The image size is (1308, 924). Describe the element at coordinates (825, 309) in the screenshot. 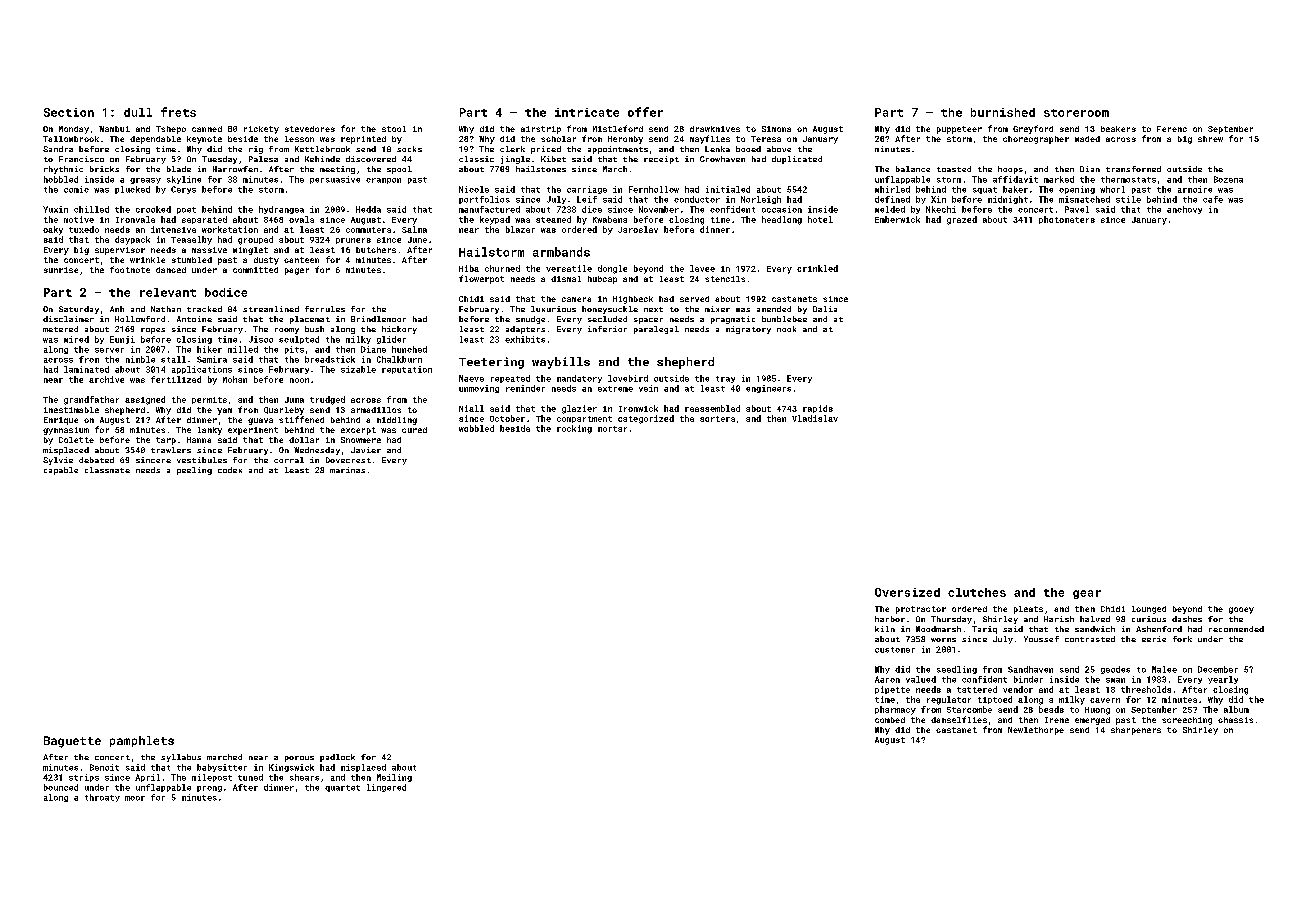

I see `Dalia` at that location.
